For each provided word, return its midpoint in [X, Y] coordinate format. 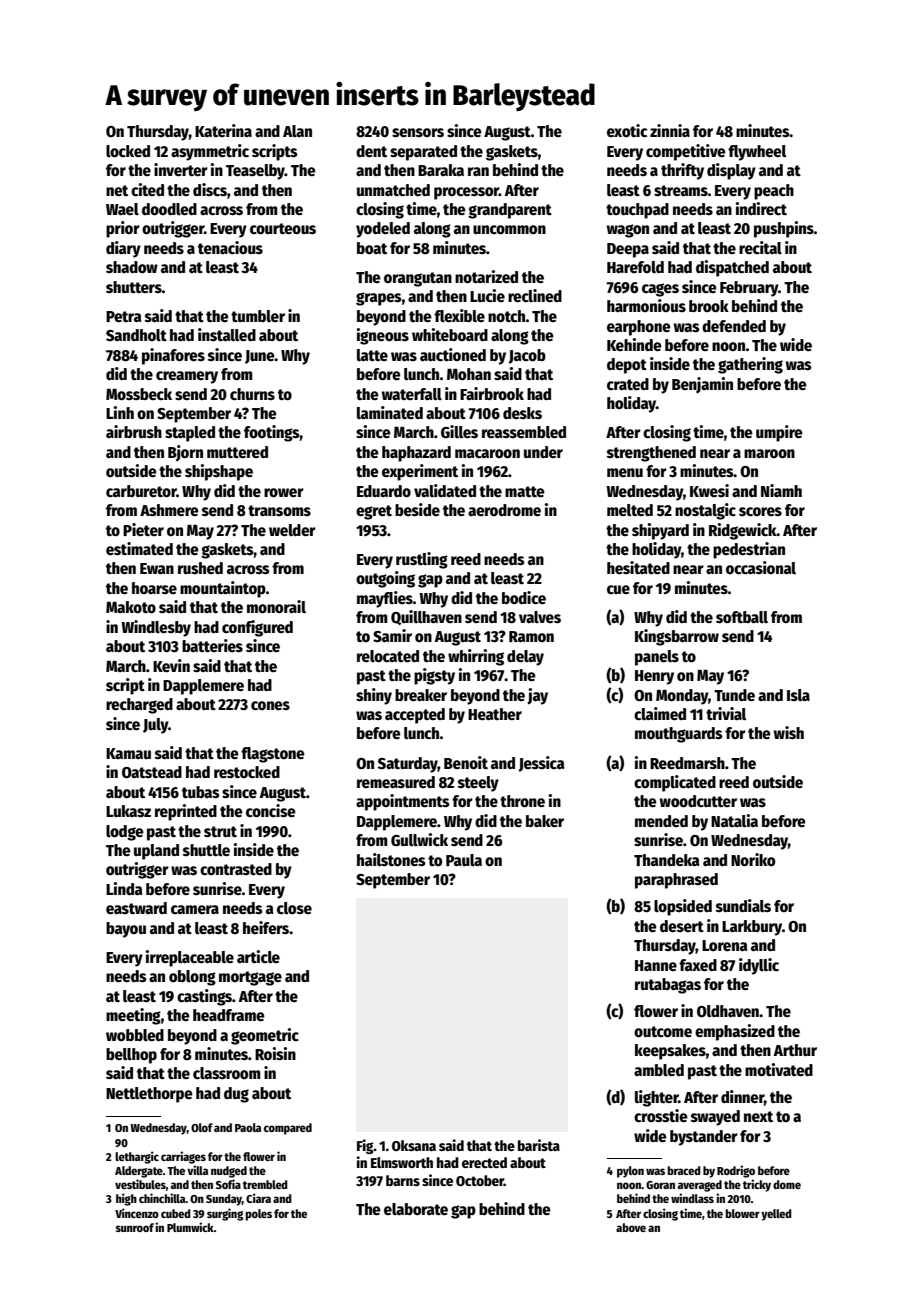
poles [258, 1215]
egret [374, 512]
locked [128, 151]
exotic [627, 130]
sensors [418, 132]
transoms [279, 510]
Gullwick [419, 839]
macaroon [487, 453]
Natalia [734, 820]
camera [195, 909]
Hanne [656, 965]
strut [220, 831]
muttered [237, 452]
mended [661, 821]
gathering [750, 365]
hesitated [638, 567]
